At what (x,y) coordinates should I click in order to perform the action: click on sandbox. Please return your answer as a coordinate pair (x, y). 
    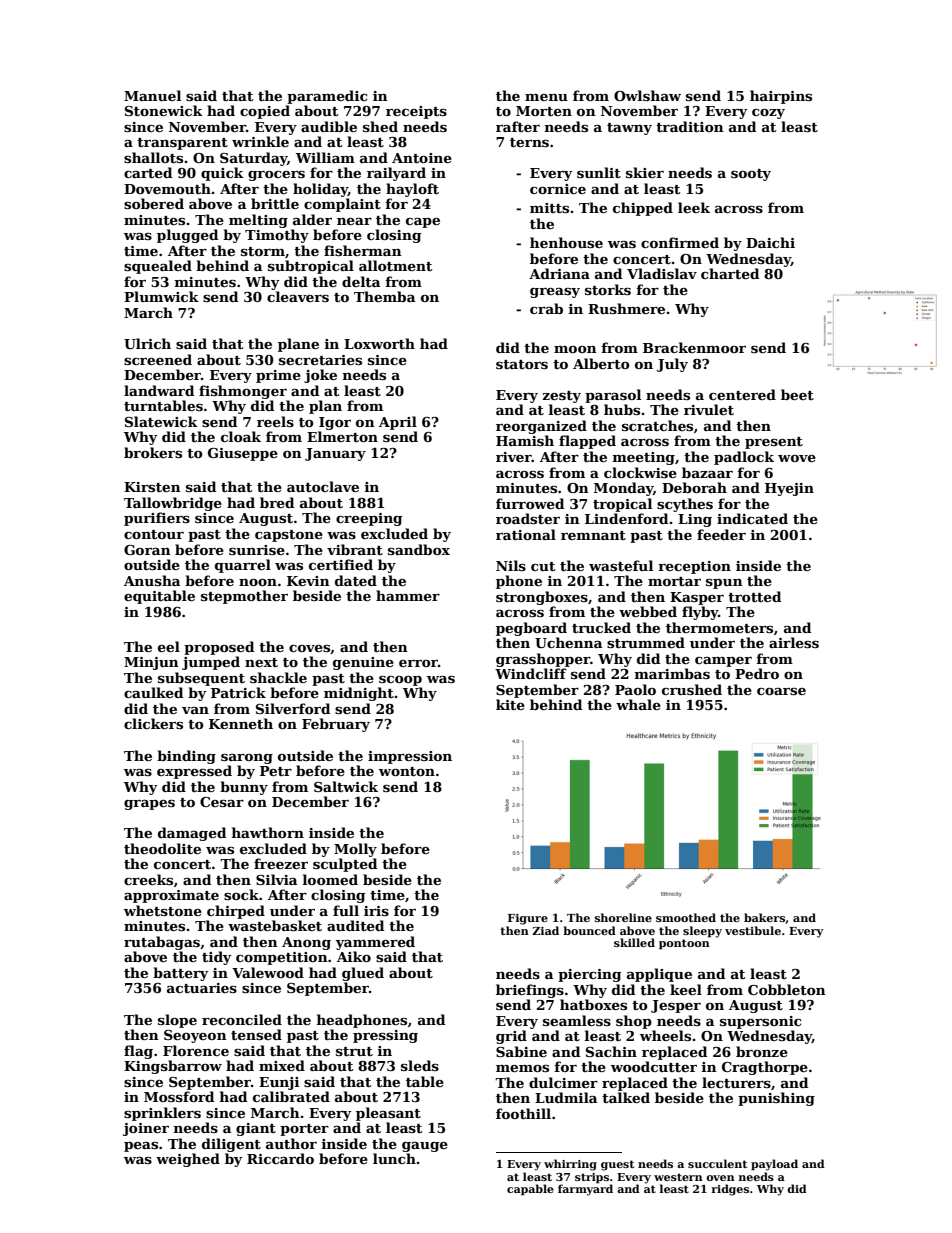
    Looking at the image, I should click on (419, 549).
